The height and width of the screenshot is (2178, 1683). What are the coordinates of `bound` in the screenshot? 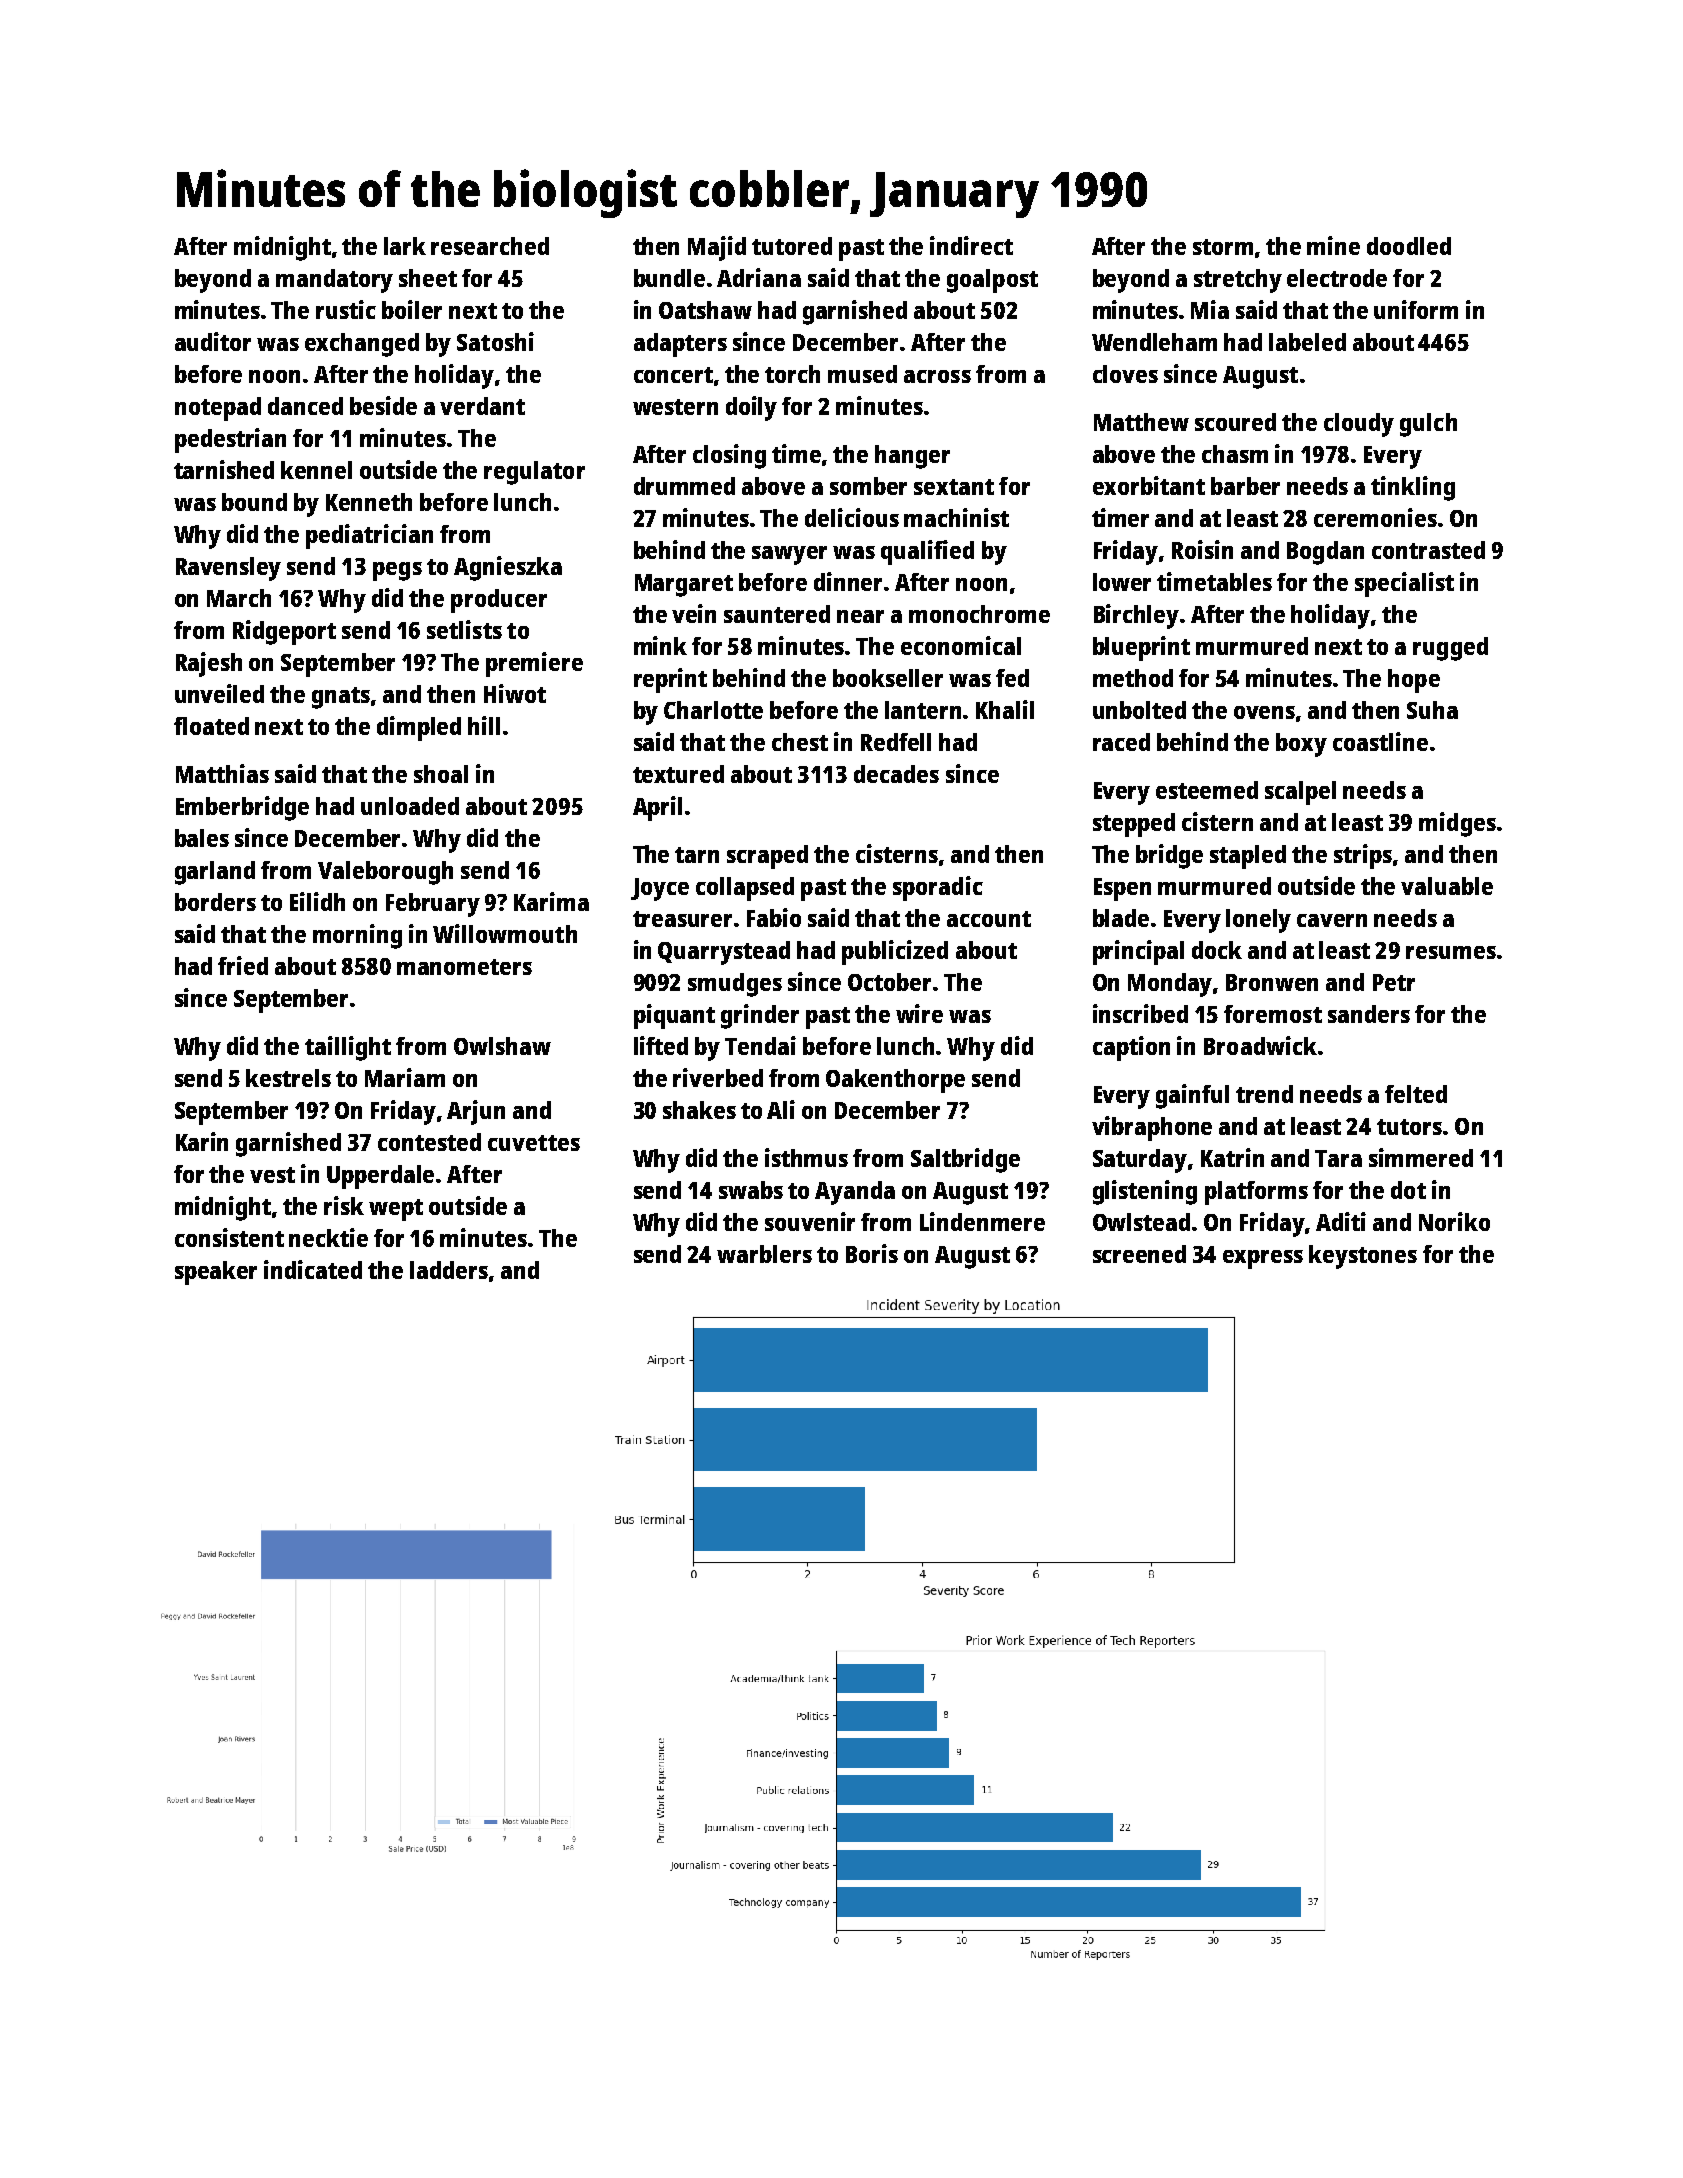 It's located at (254, 502).
